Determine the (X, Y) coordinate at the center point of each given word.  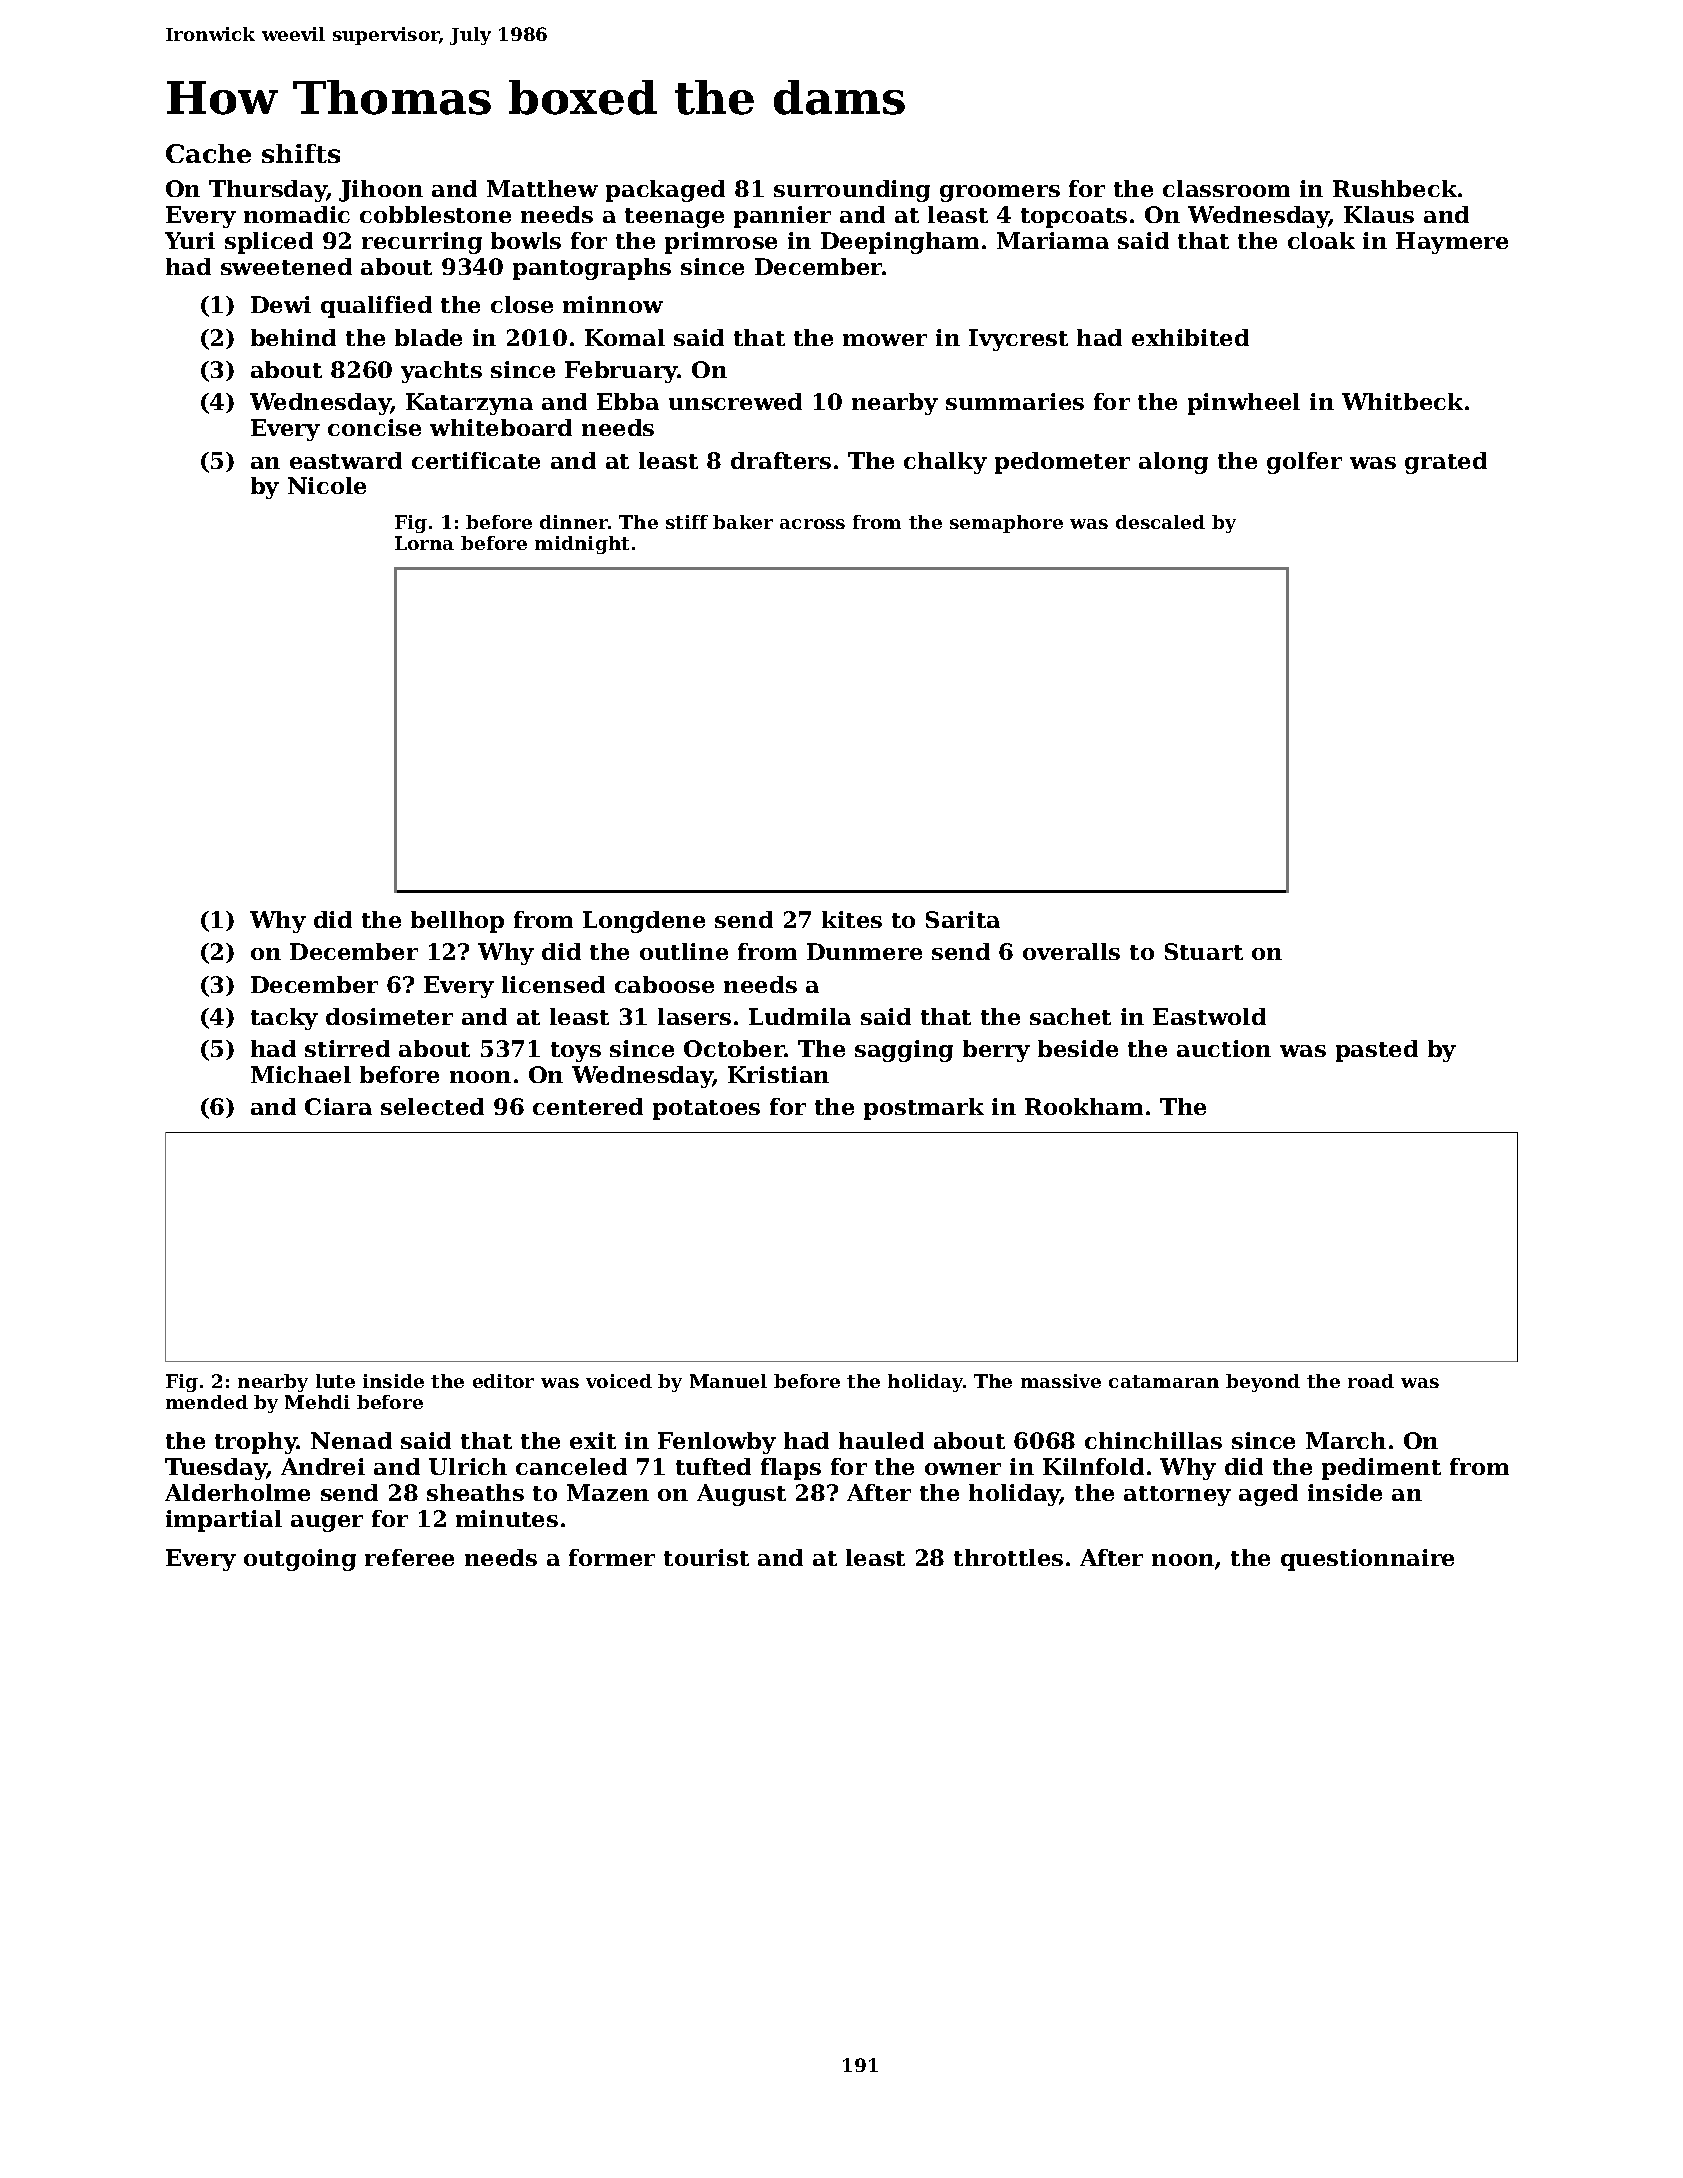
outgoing (300, 1560)
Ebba (628, 401)
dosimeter (389, 1016)
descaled (1160, 522)
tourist (706, 1557)
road (1371, 1381)
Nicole (327, 485)
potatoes (706, 1110)
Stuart (1204, 951)
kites (852, 919)
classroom (1226, 188)
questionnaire (1367, 1560)
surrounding (852, 191)
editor (503, 1381)
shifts (301, 153)
